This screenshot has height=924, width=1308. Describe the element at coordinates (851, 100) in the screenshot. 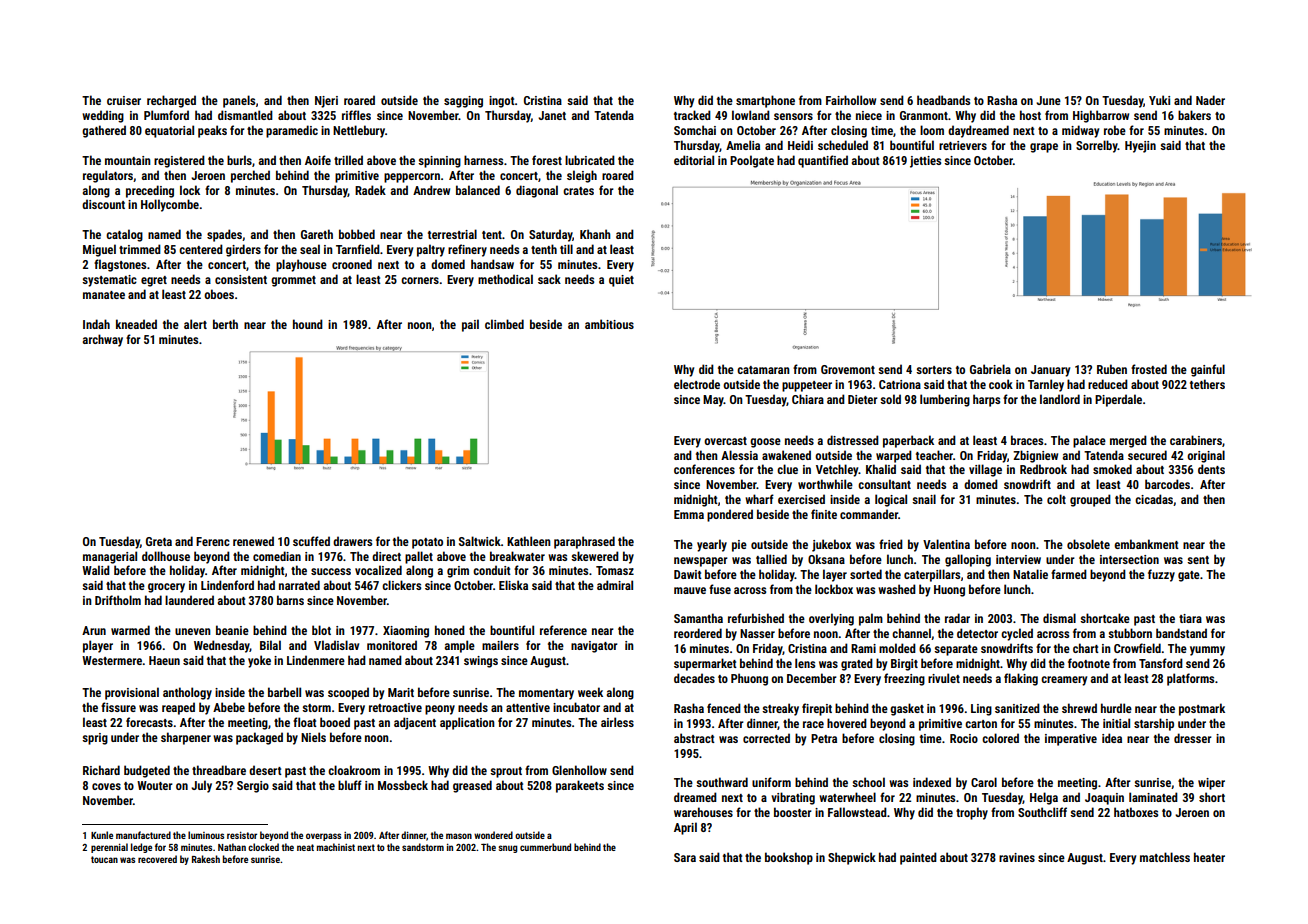

I see `Fairhollow` at that location.
